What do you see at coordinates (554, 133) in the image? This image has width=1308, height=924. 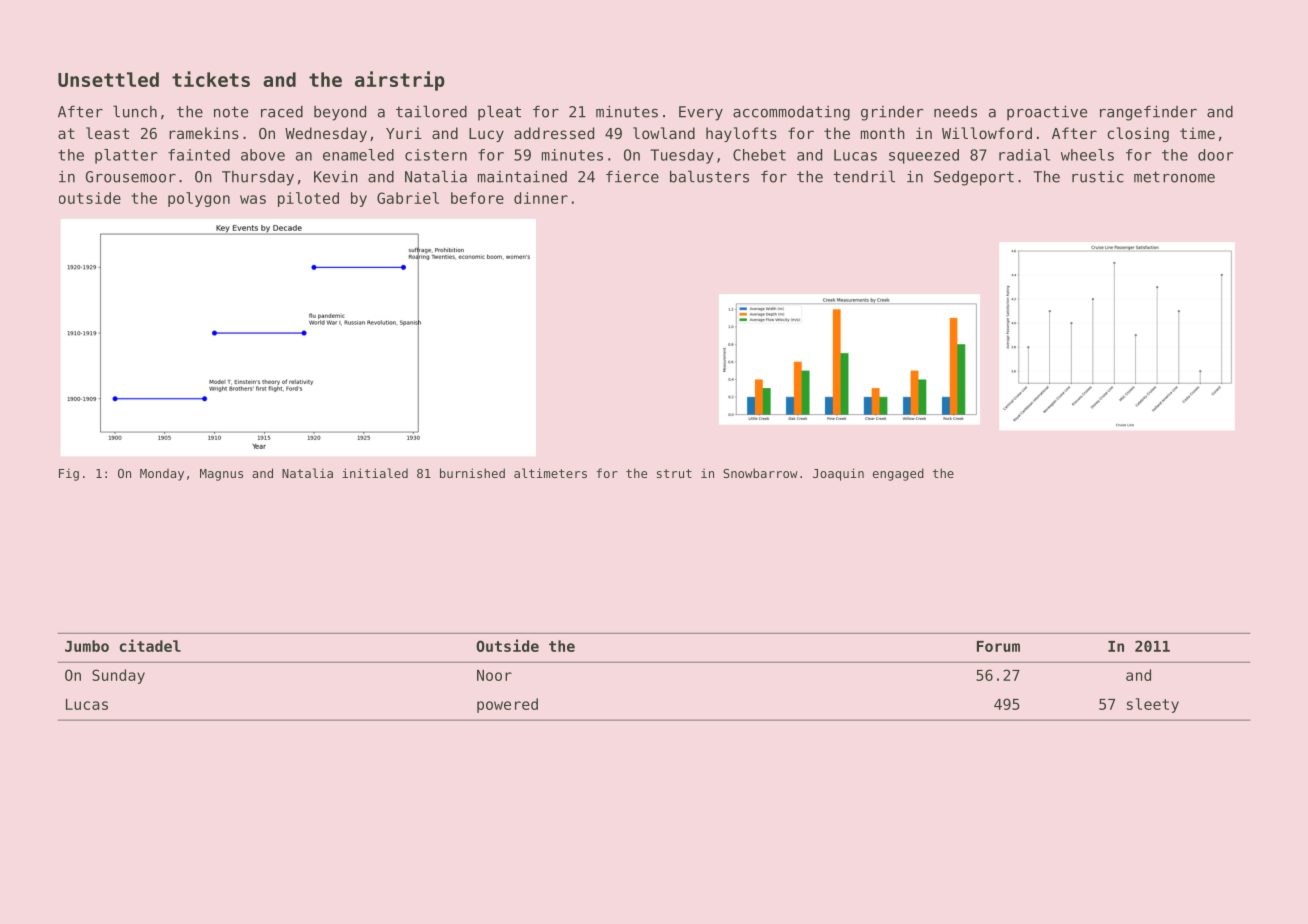 I see `addressed` at bounding box center [554, 133].
